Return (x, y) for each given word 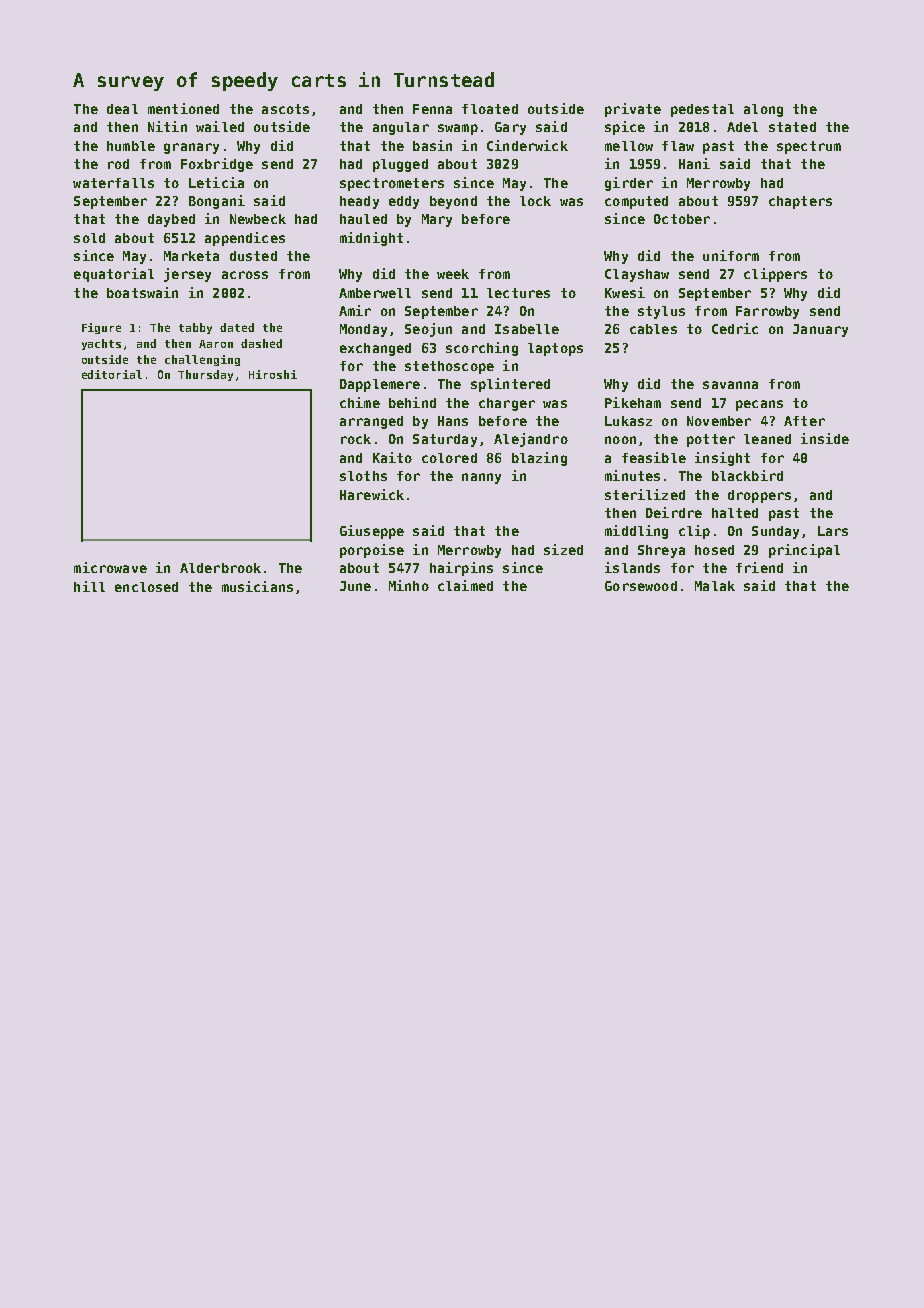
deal (122, 109)
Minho (409, 585)
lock (535, 201)
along (763, 110)
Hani (694, 163)
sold (89, 238)
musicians (257, 586)
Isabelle (527, 329)
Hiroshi (273, 374)
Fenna (432, 109)
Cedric (735, 328)
